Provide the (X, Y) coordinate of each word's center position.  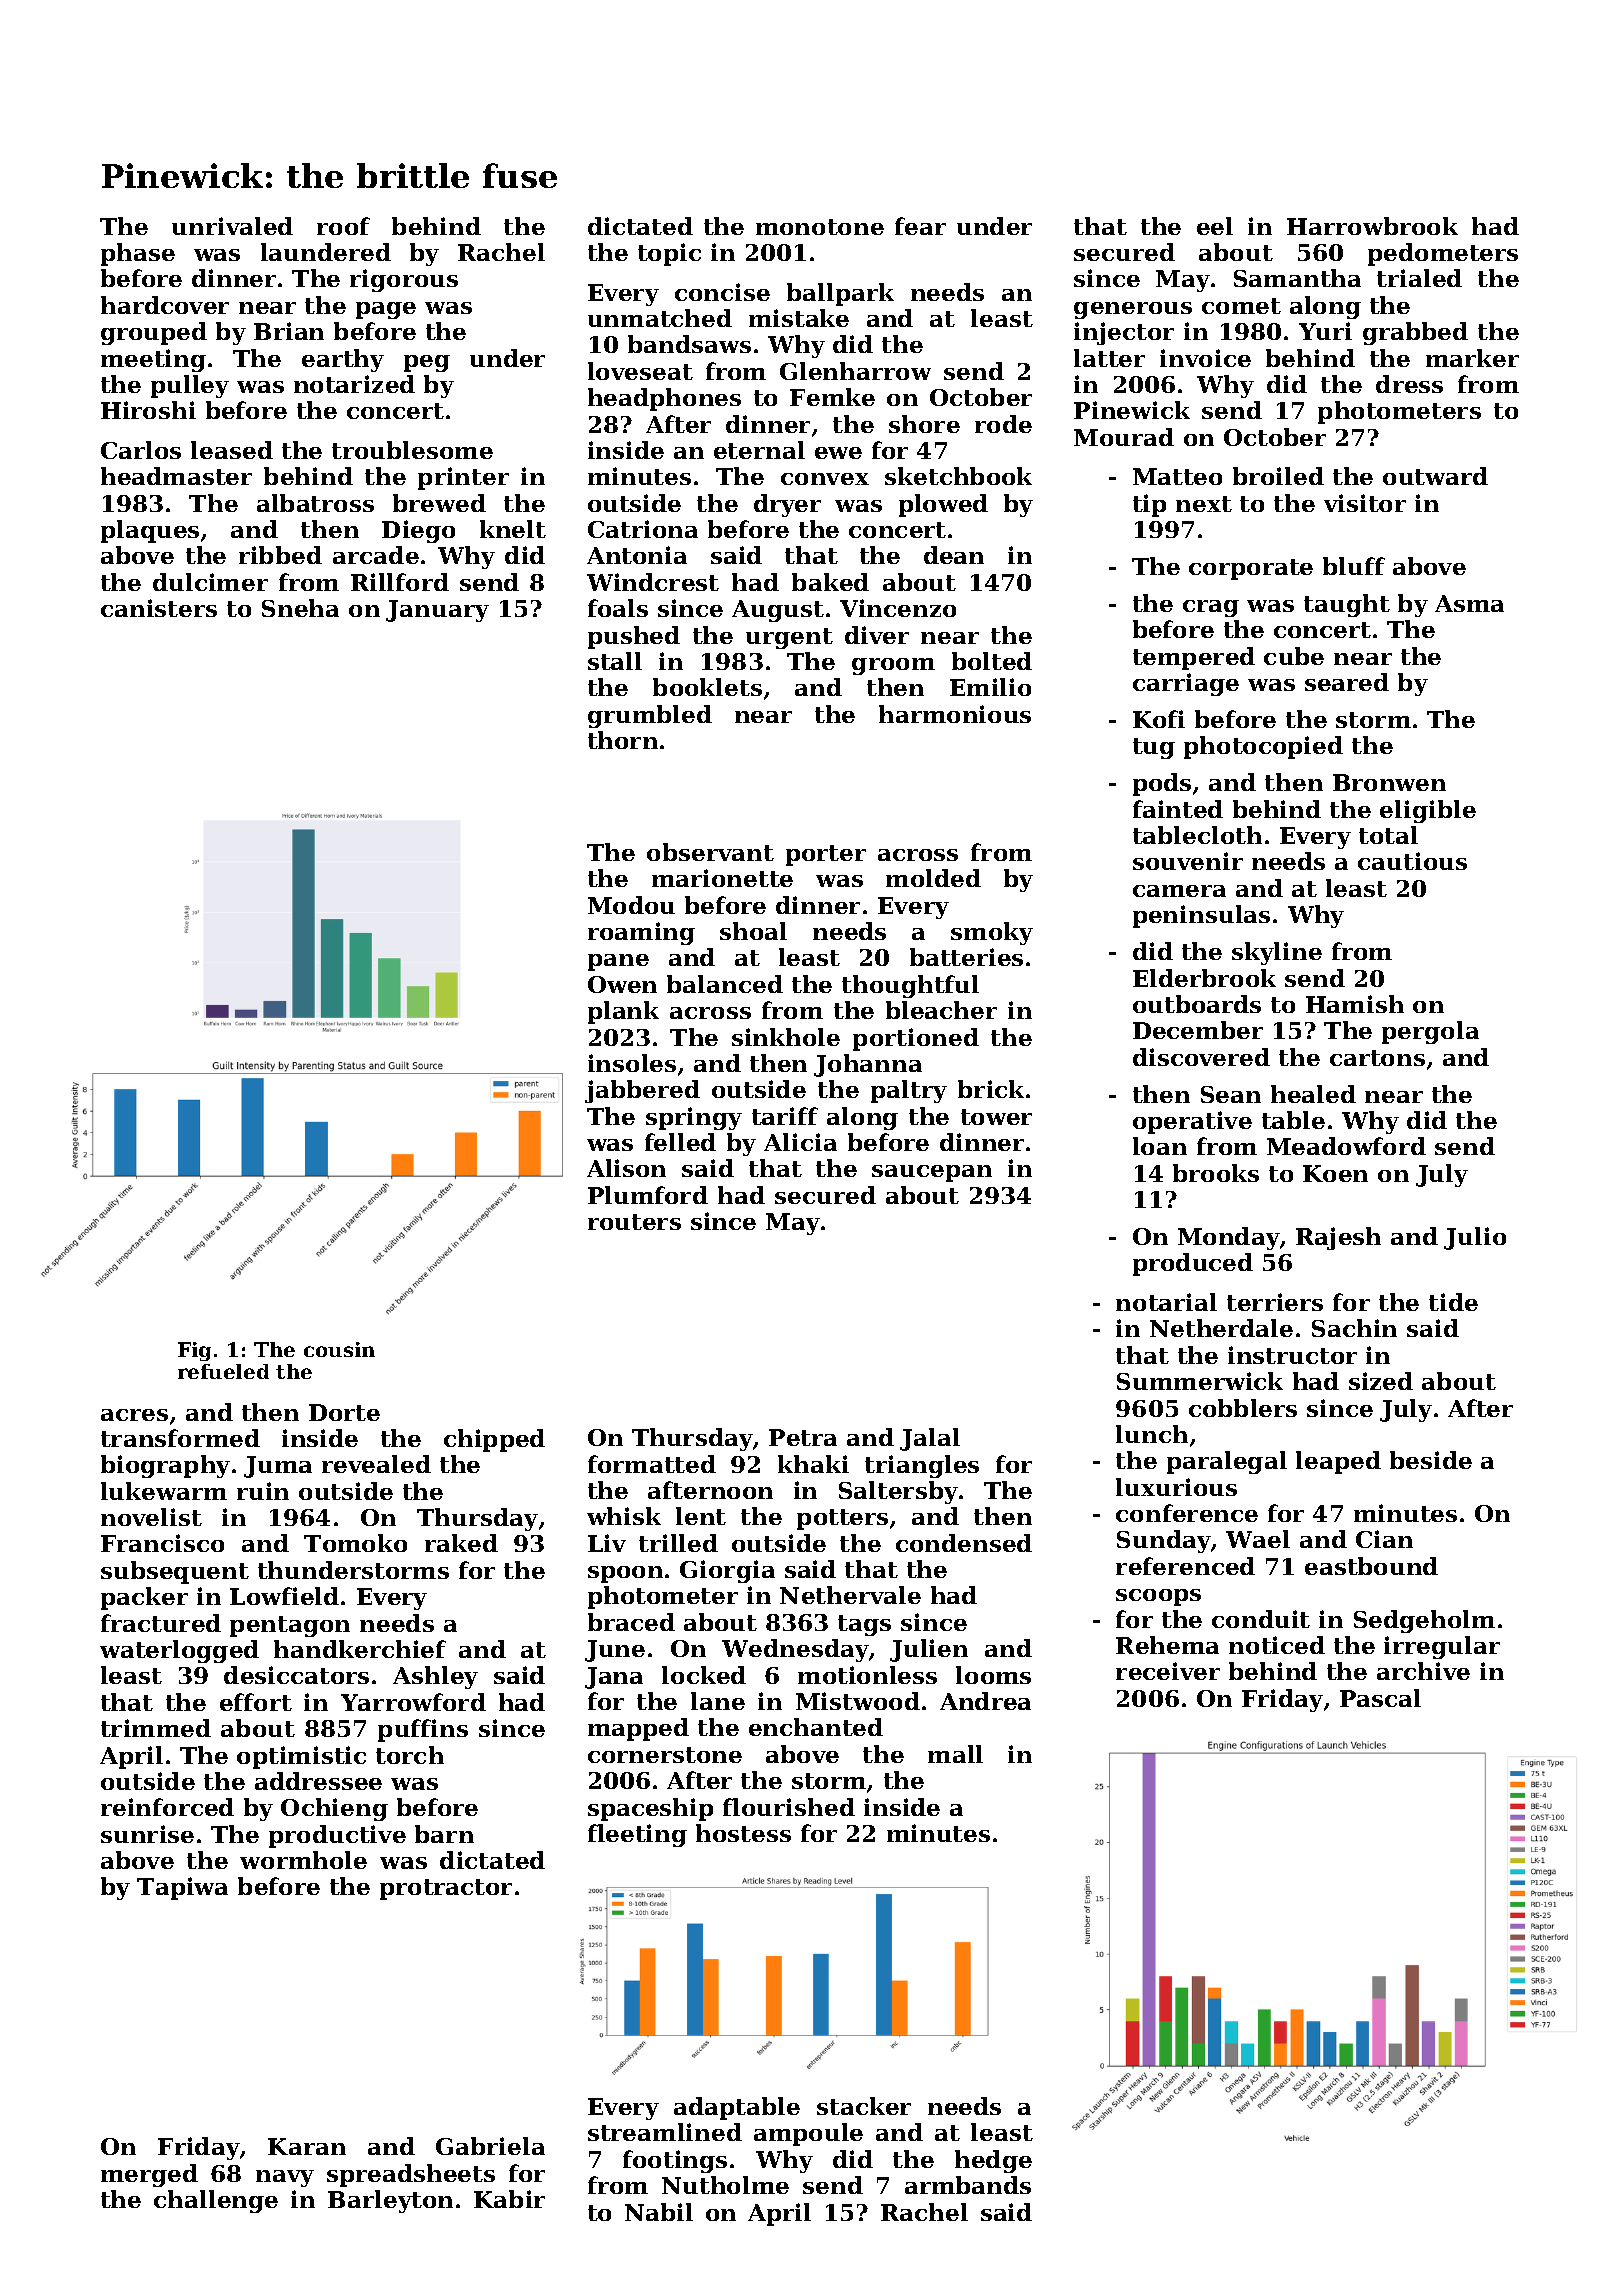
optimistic (301, 1757)
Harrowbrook (1372, 226)
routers (634, 1222)
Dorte (344, 1412)
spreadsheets (411, 2175)
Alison (626, 1168)
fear (920, 226)
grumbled (650, 716)
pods (1162, 784)
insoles (632, 1063)
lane (718, 1701)
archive (1423, 1671)
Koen (1335, 1173)
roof (343, 226)
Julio (1475, 1238)
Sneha (300, 608)
